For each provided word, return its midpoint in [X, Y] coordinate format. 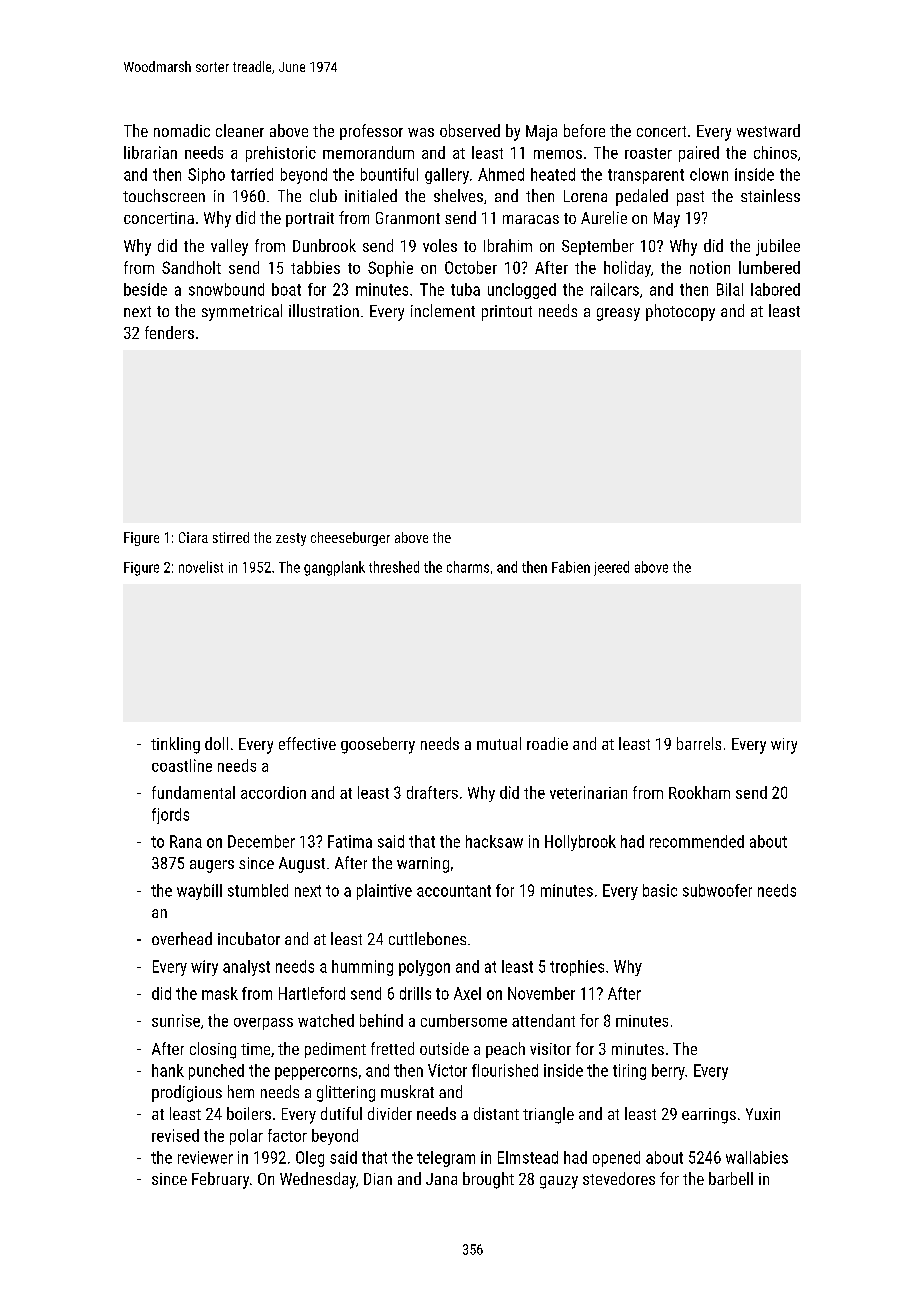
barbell [731, 1178]
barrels [699, 743]
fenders [169, 332]
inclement [443, 310]
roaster [648, 153]
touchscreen [164, 195]
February [220, 1180]
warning [423, 865]
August [302, 865]
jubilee [778, 247]
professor [371, 132]
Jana [441, 1179]
